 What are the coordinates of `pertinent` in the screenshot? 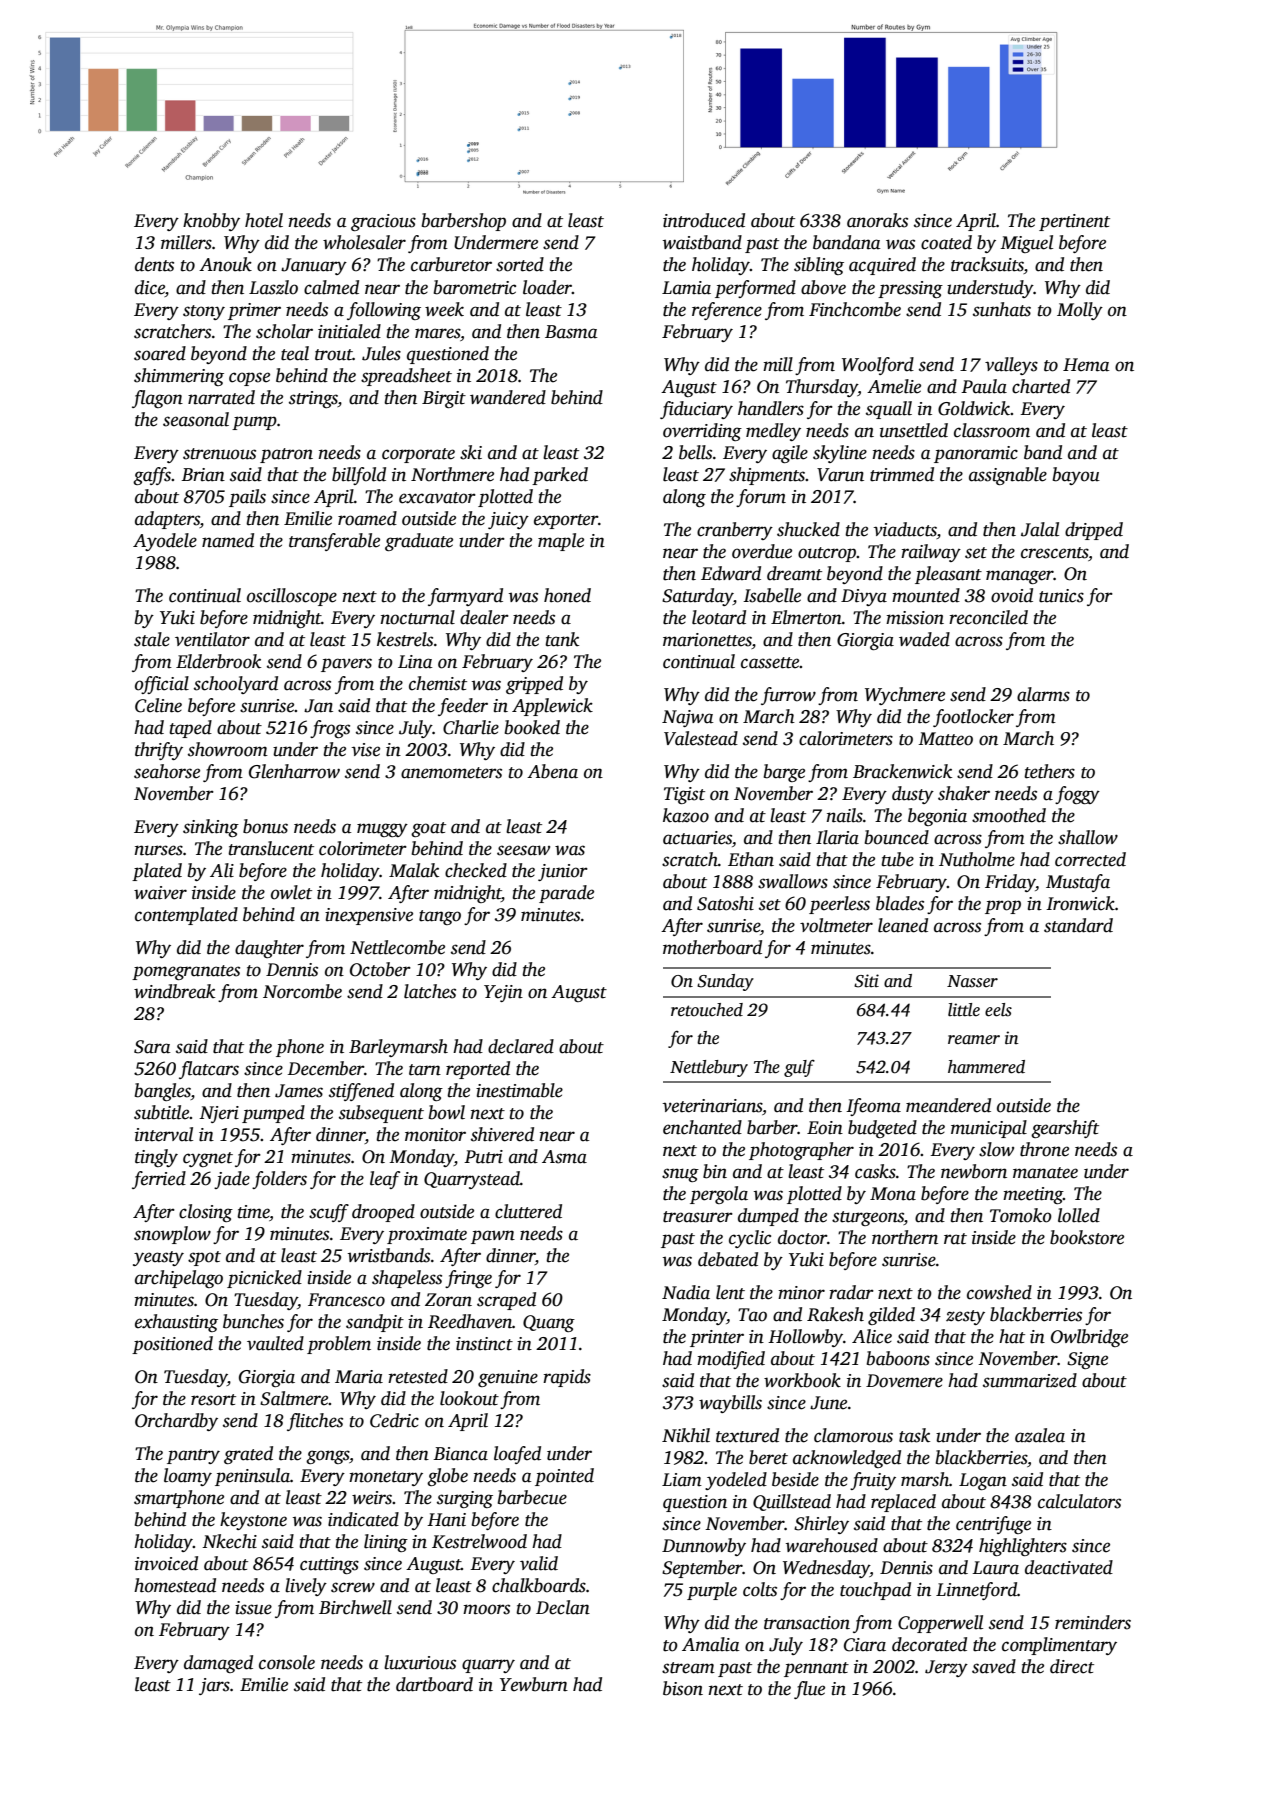 It's located at (1074, 222).
